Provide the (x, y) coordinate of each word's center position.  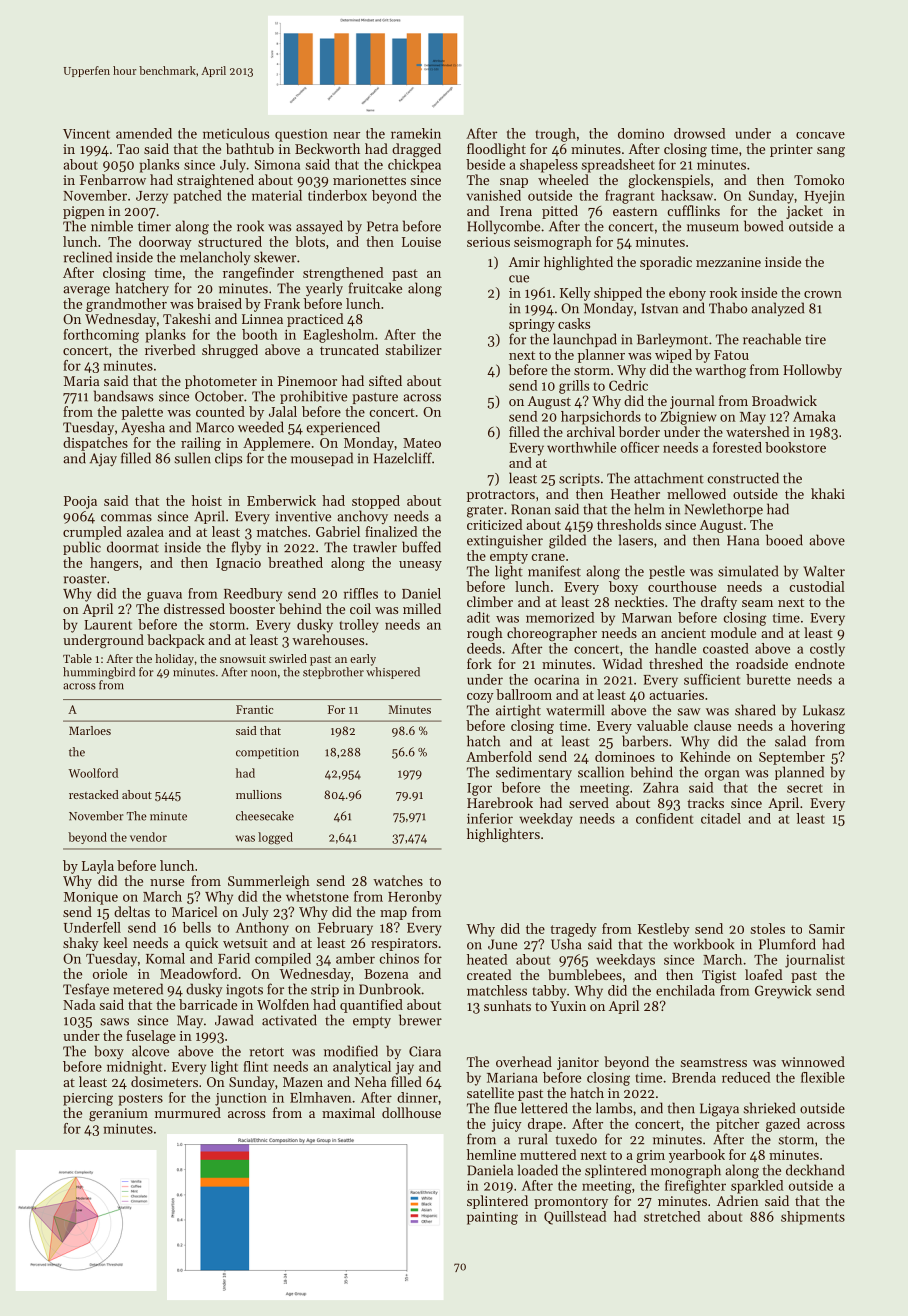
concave (820, 135)
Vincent (86, 134)
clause (712, 725)
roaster (85, 579)
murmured (188, 1112)
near (346, 135)
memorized (560, 617)
